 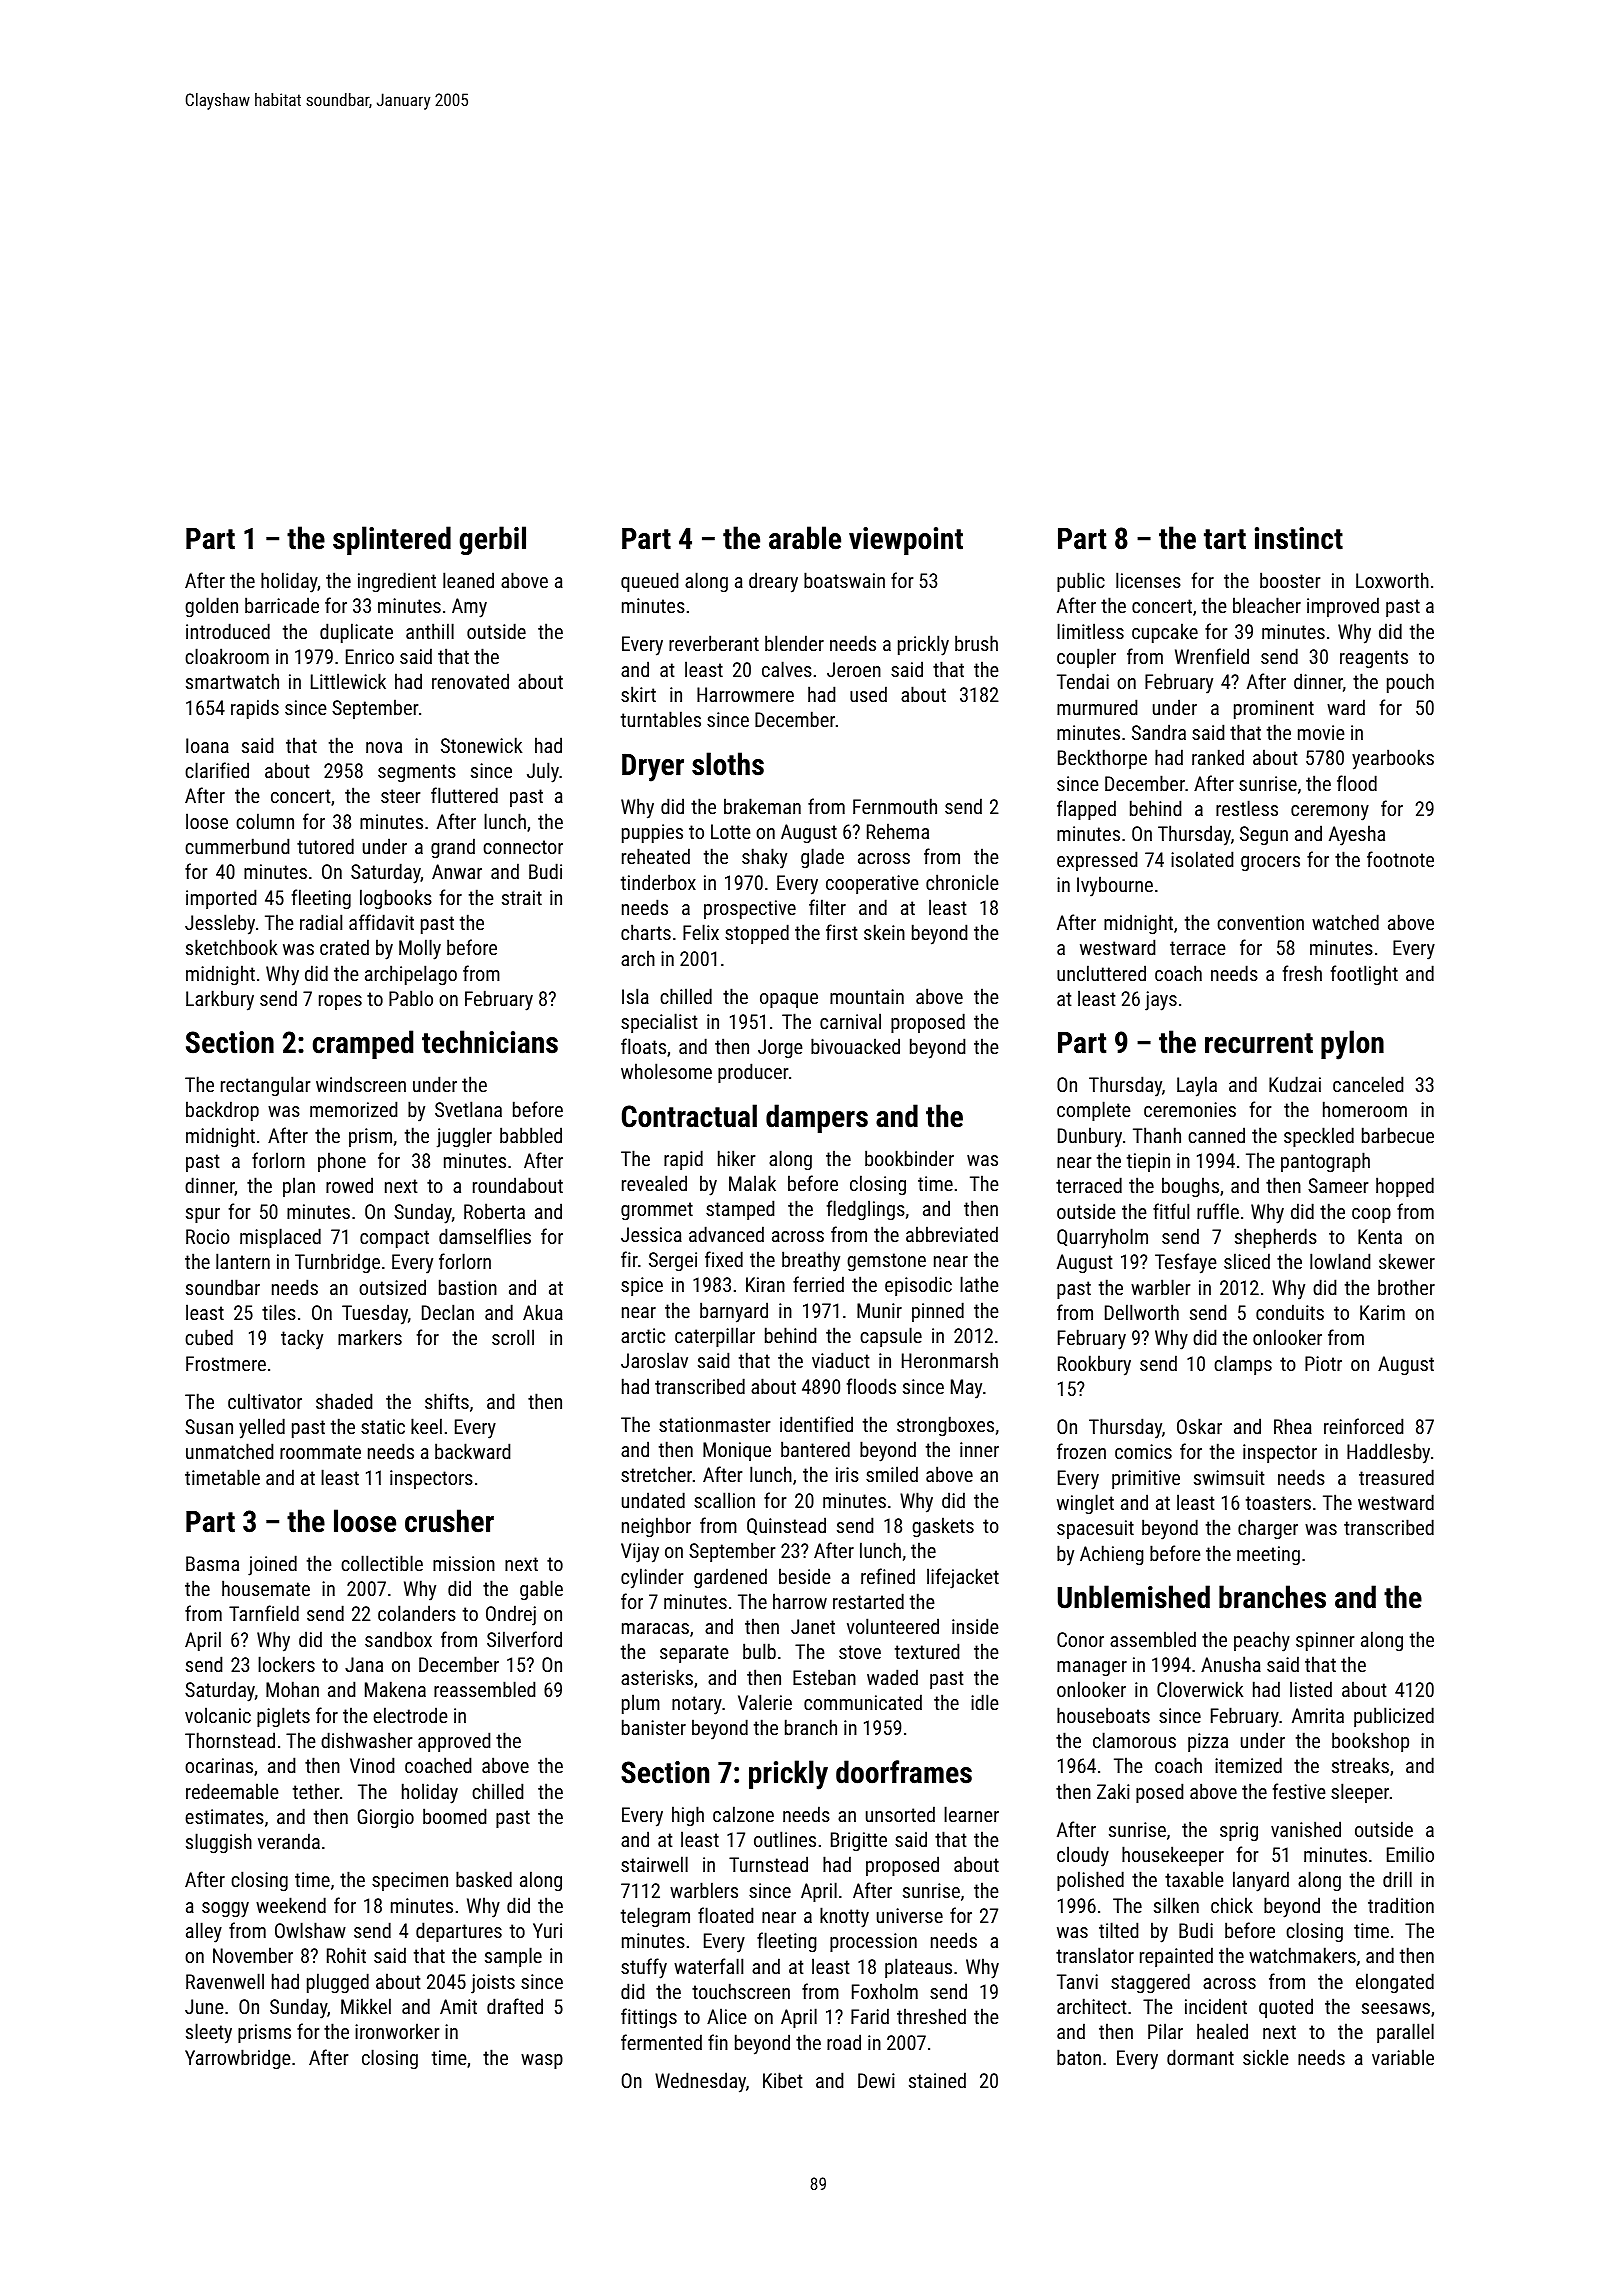 What do you see at coordinates (513, 1957) in the screenshot?
I see `sample` at bounding box center [513, 1957].
